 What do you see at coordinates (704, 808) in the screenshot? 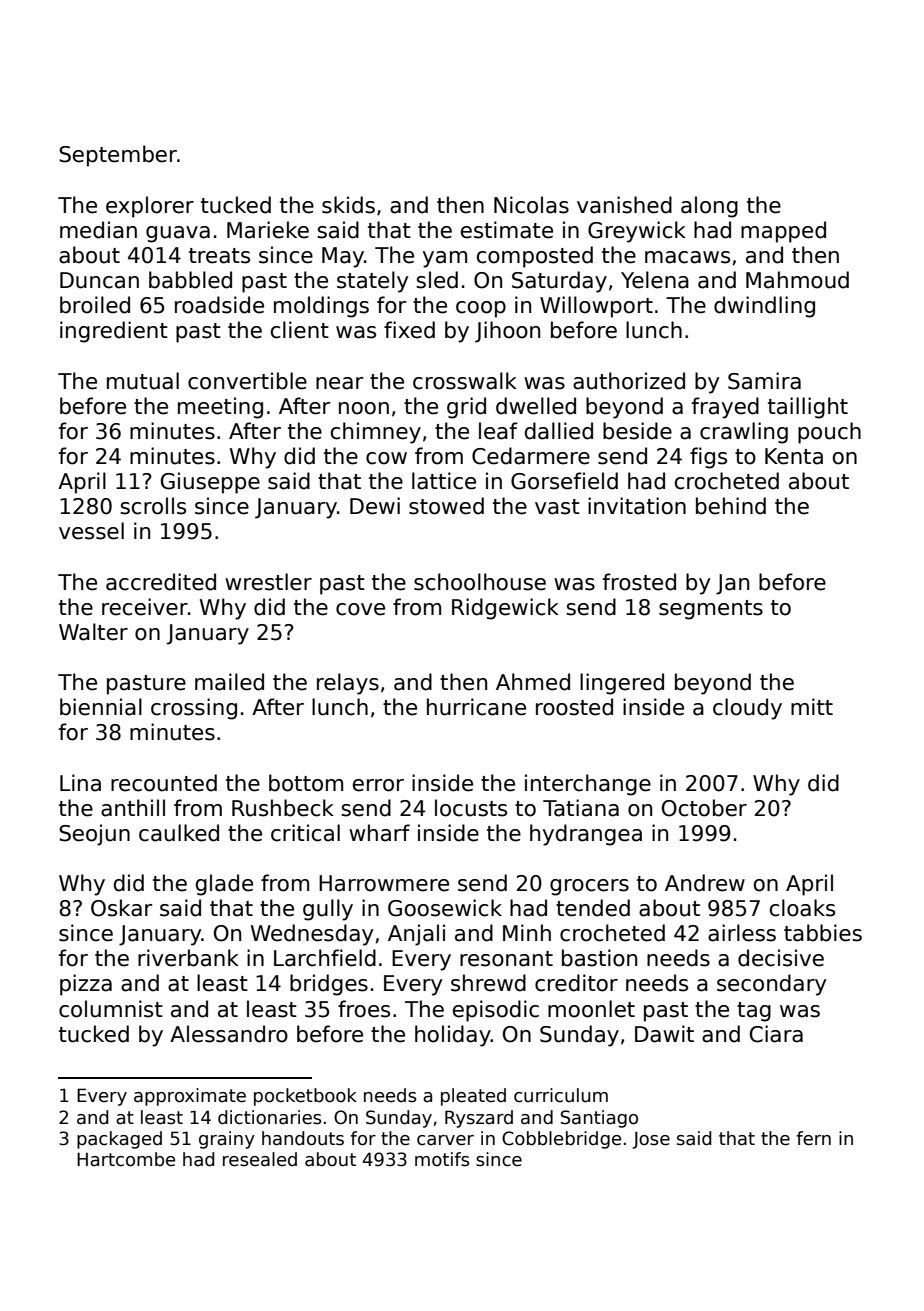
I see `October` at bounding box center [704, 808].
